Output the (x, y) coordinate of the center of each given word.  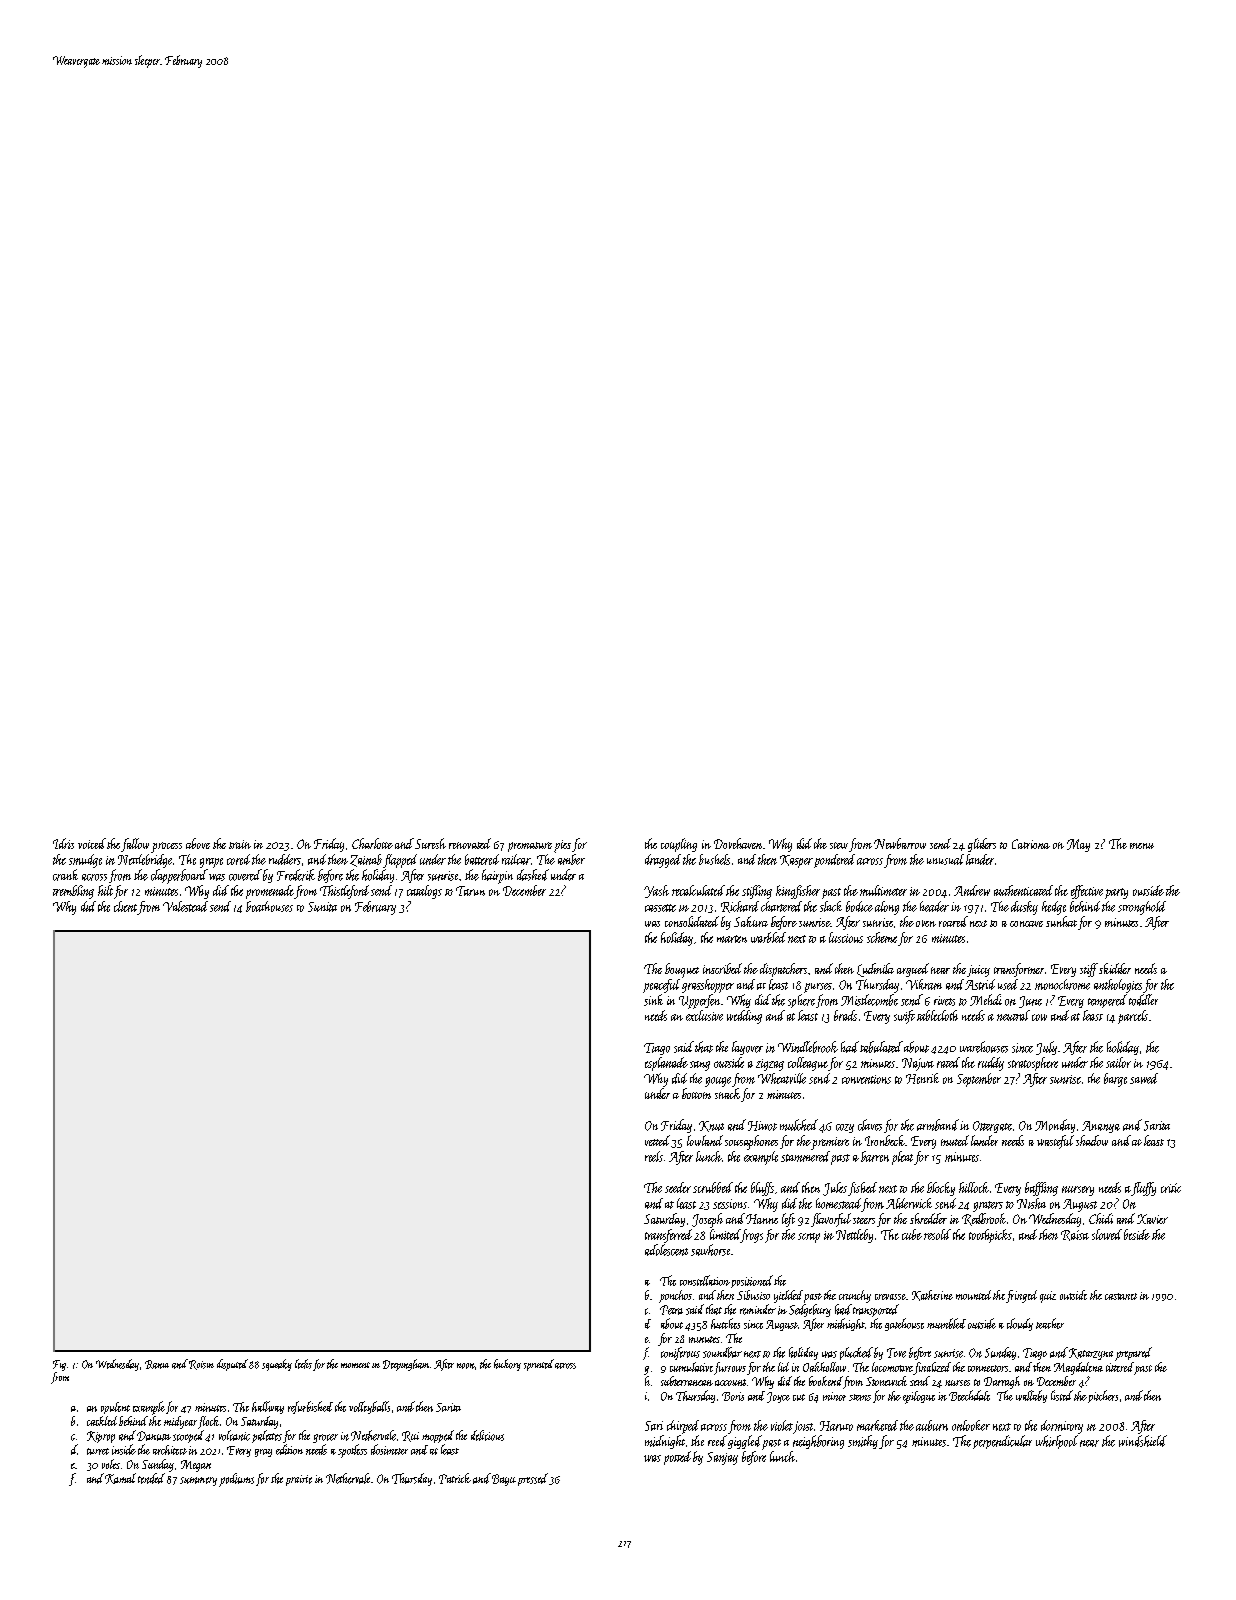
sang (700, 1066)
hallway (268, 1407)
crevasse (890, 1297)
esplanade (666, 1064)
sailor (1118, 1062)
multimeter (883, 890)
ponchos (675, 1296)
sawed (1144, 1078)
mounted (973, 1295)
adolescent (666, 1250)
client (125, 906)
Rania (157, 1364)
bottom (696, 1093)
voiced (92, 843)
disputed (232, 1365)
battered (482, 859)
